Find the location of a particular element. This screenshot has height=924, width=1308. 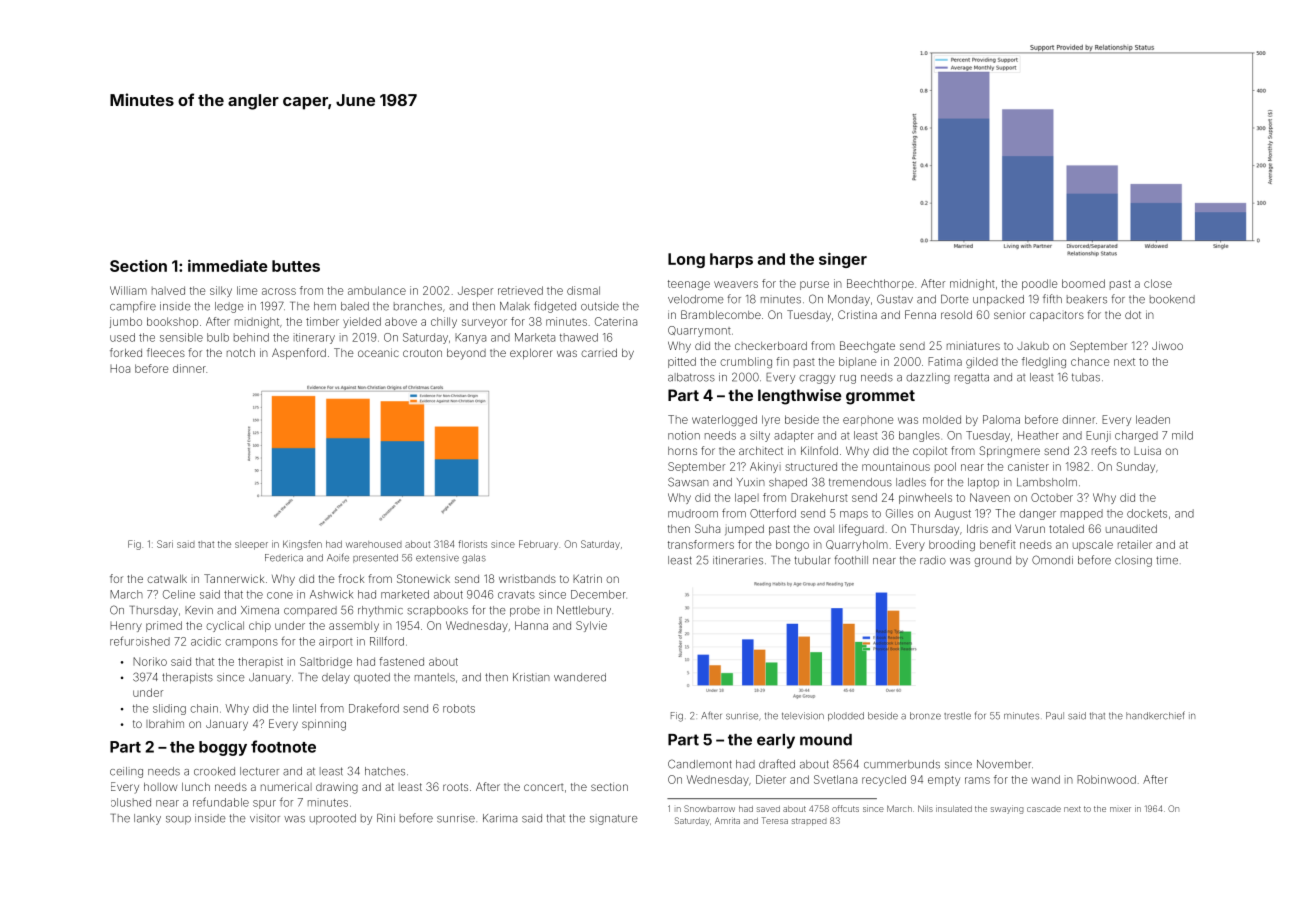

chance is located at coordinates (1090, 361).
